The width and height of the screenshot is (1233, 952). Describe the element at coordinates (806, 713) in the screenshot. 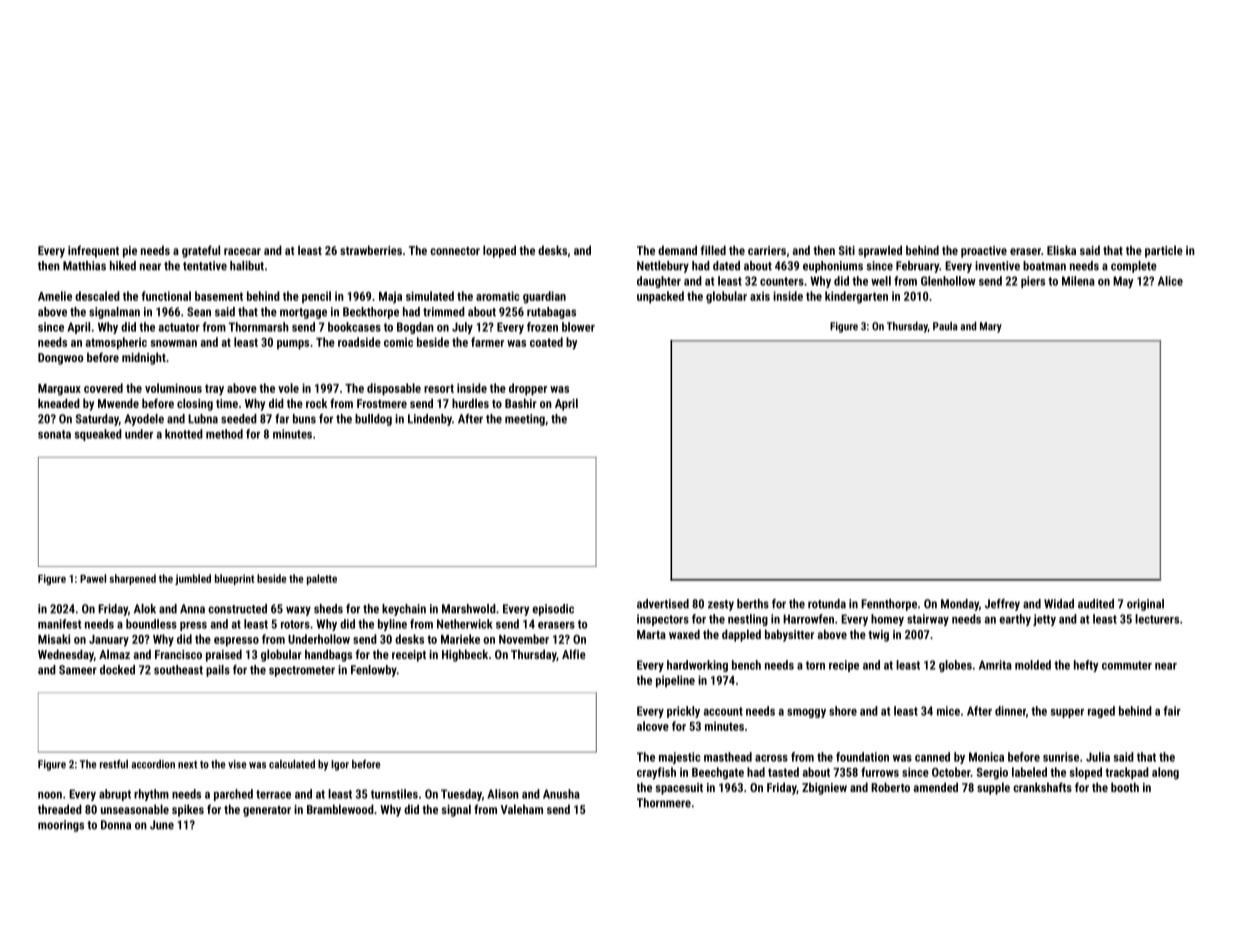

I see `smoggy` at that location.
